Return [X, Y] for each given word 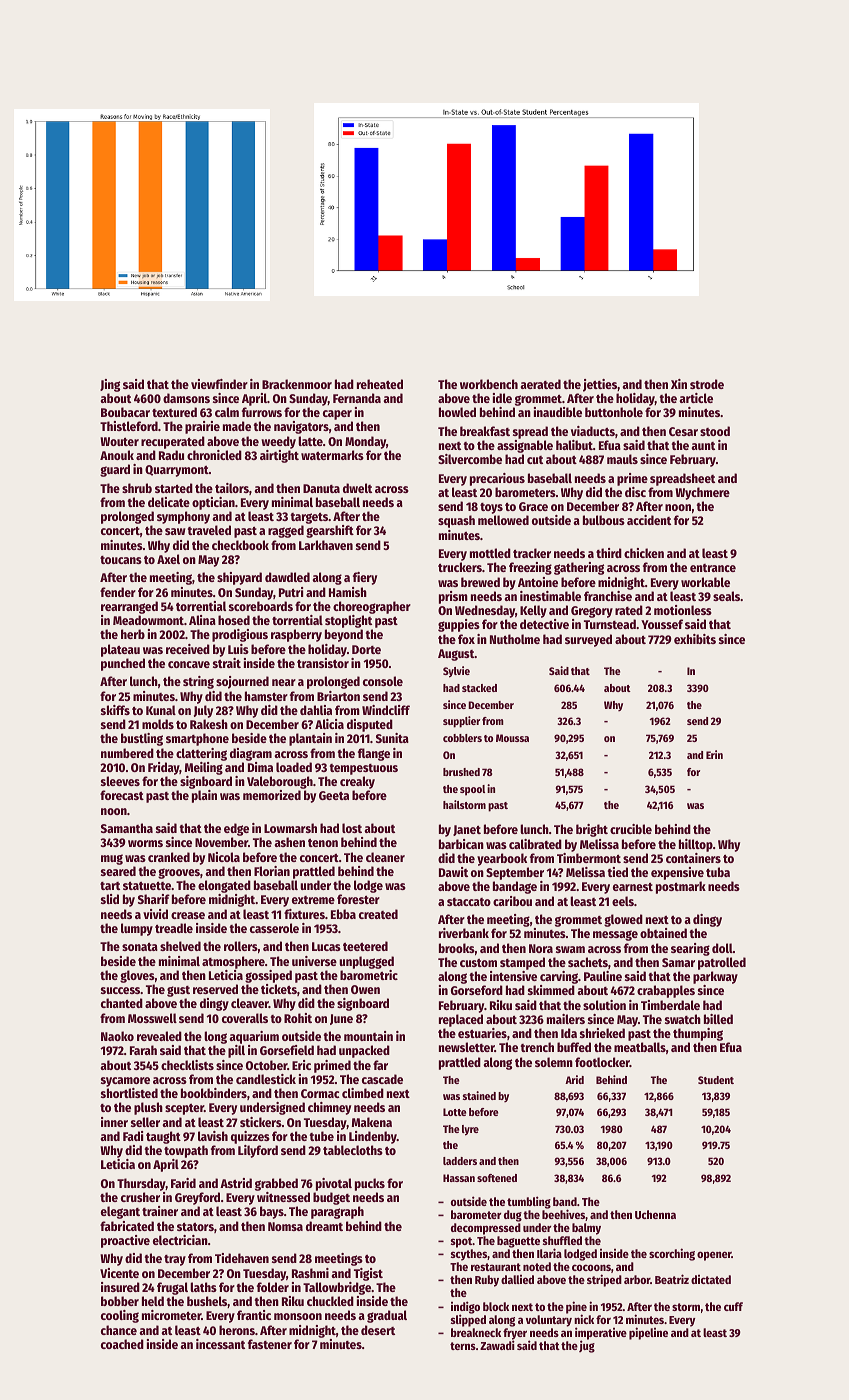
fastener [270, 1344]
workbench [489, 384]
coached [122, 1344]
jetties [600, 385]
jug [587, 1346]
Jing [110, 385]
